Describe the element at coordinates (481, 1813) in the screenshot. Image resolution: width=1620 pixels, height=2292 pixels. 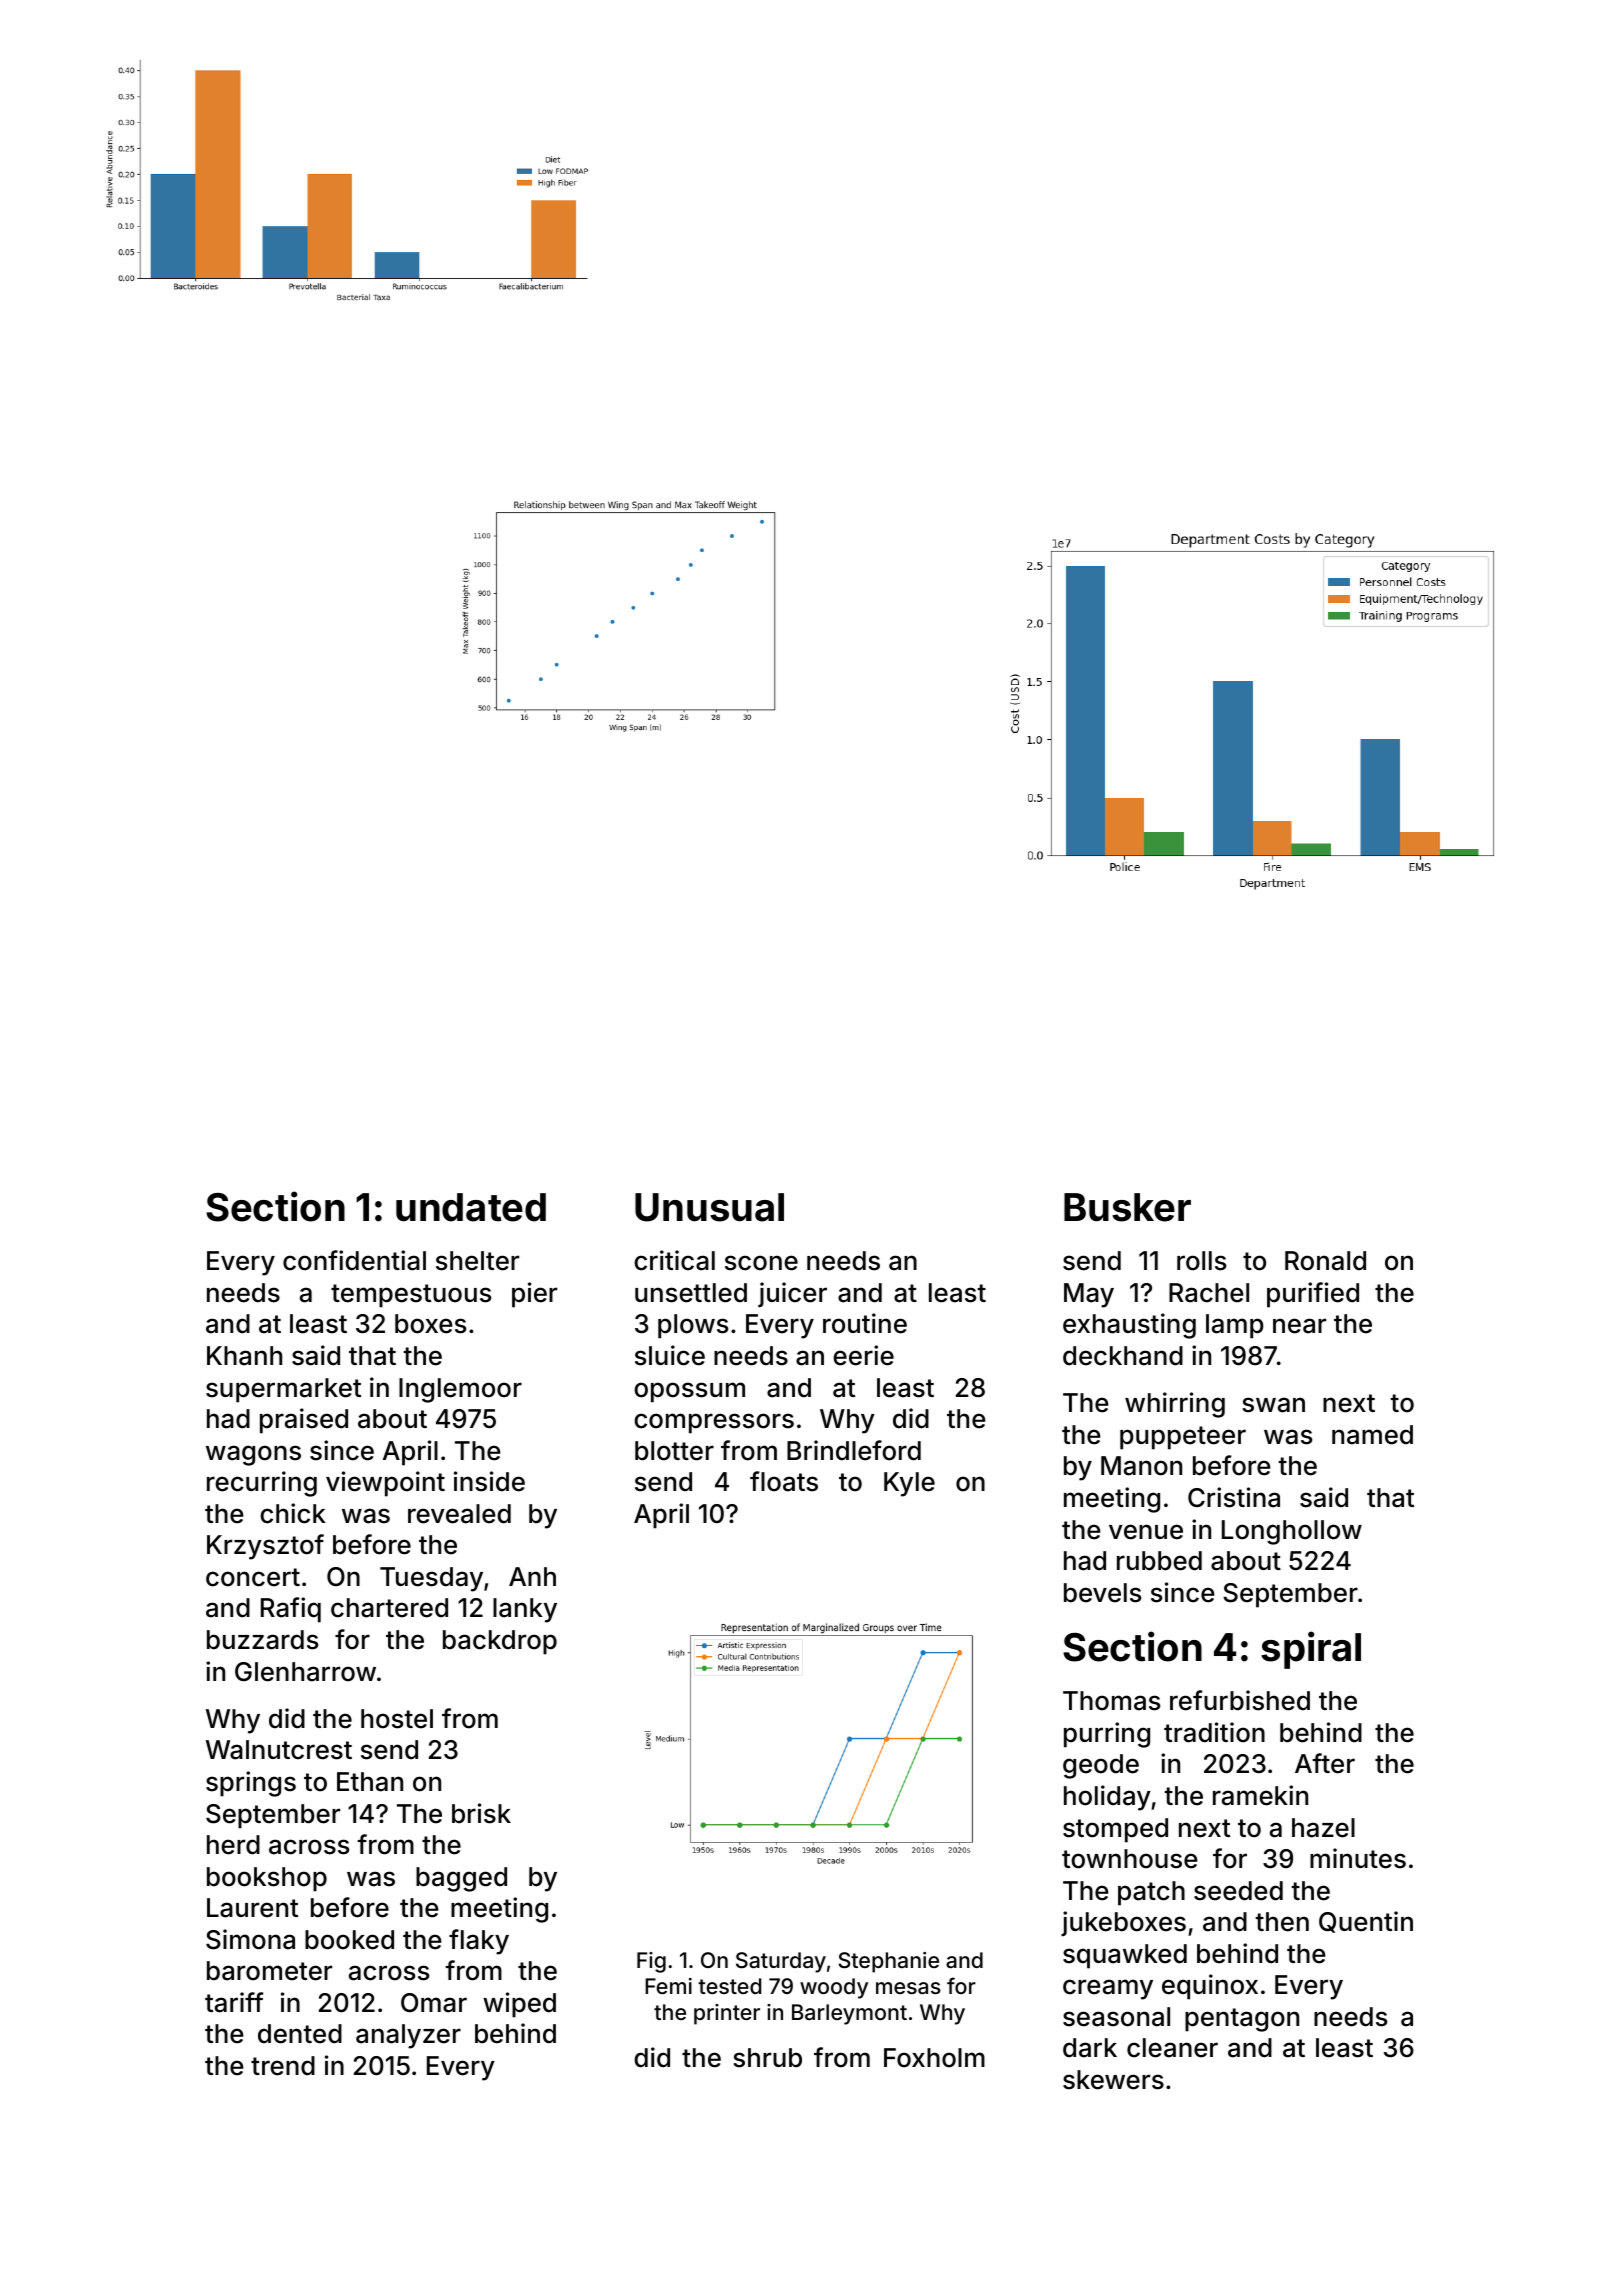
I see `brisk` at that location.
